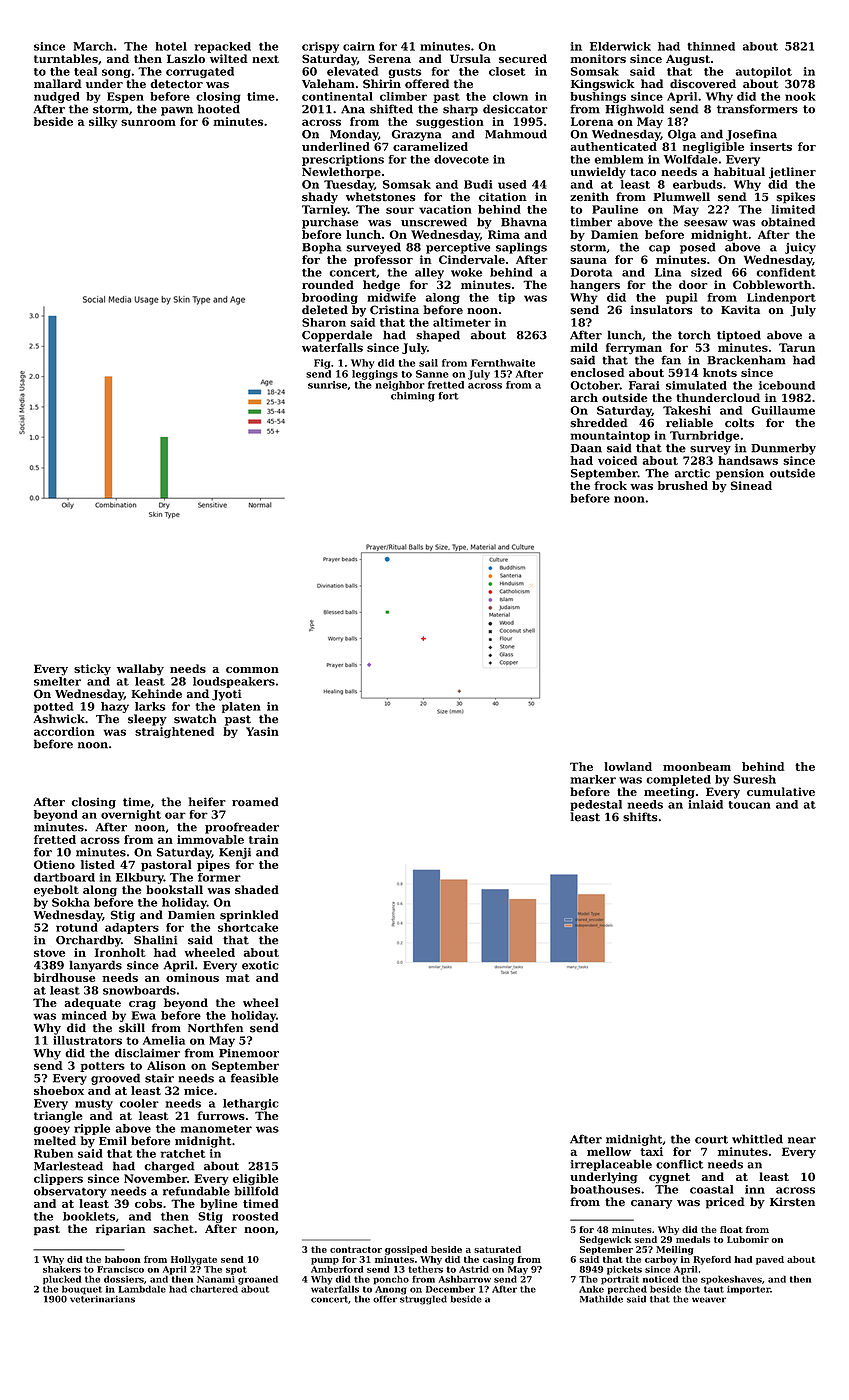 This screenshot has width=849, height=1400. I want to click on eligible, so click(255, 1179).
